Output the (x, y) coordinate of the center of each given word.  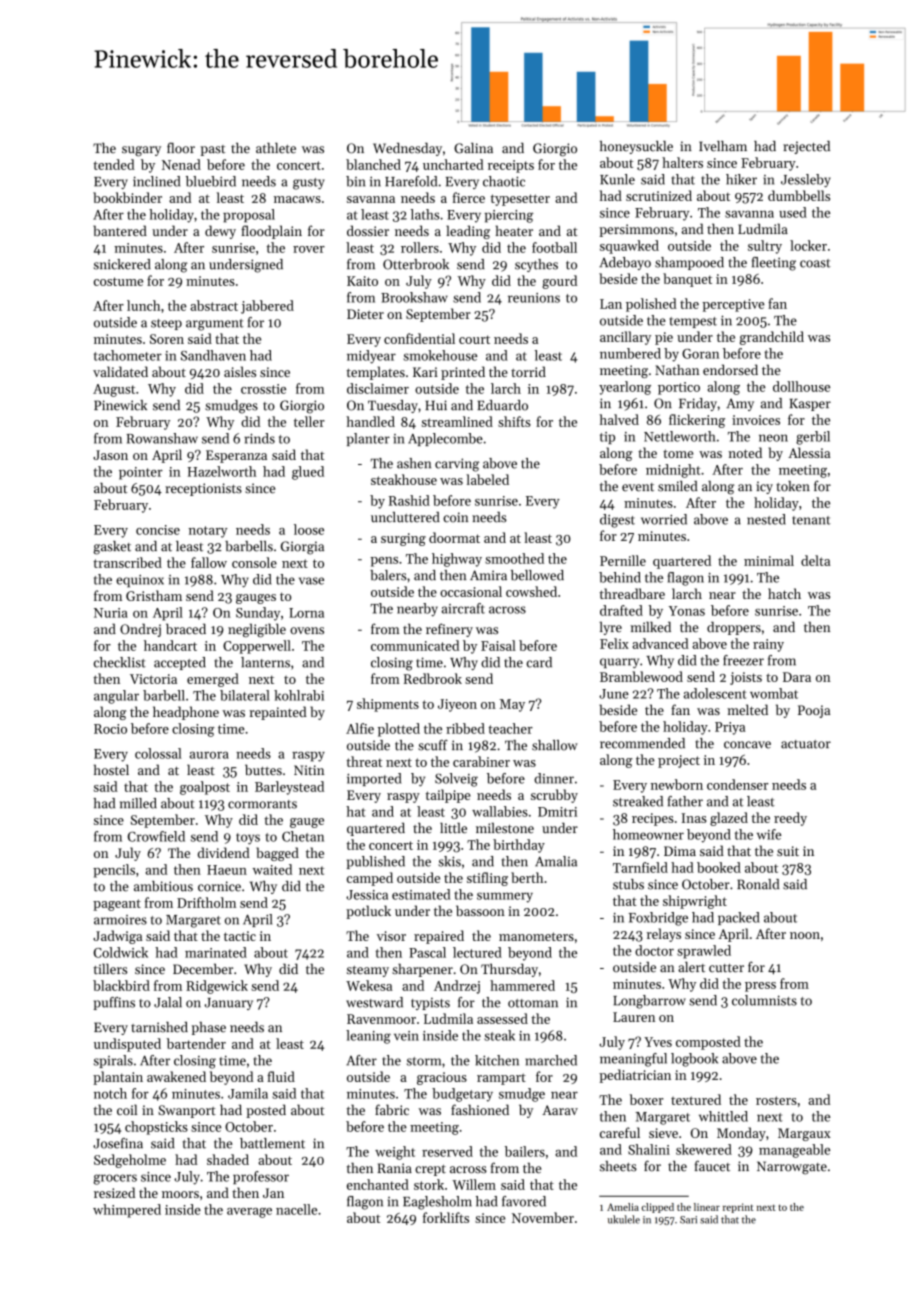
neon (773, 438)
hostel (111, 769)
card (539, 662)
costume (118, 281)
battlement (272, 1143)
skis (449, 861)
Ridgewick (217, 987)
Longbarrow (649, 1002)
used (793, 212)
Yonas (687, 611)
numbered (630, 353)
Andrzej (457, 987)
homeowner (648, 834)
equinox (140, 581)
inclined (156, 181)
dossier (368, 230)
